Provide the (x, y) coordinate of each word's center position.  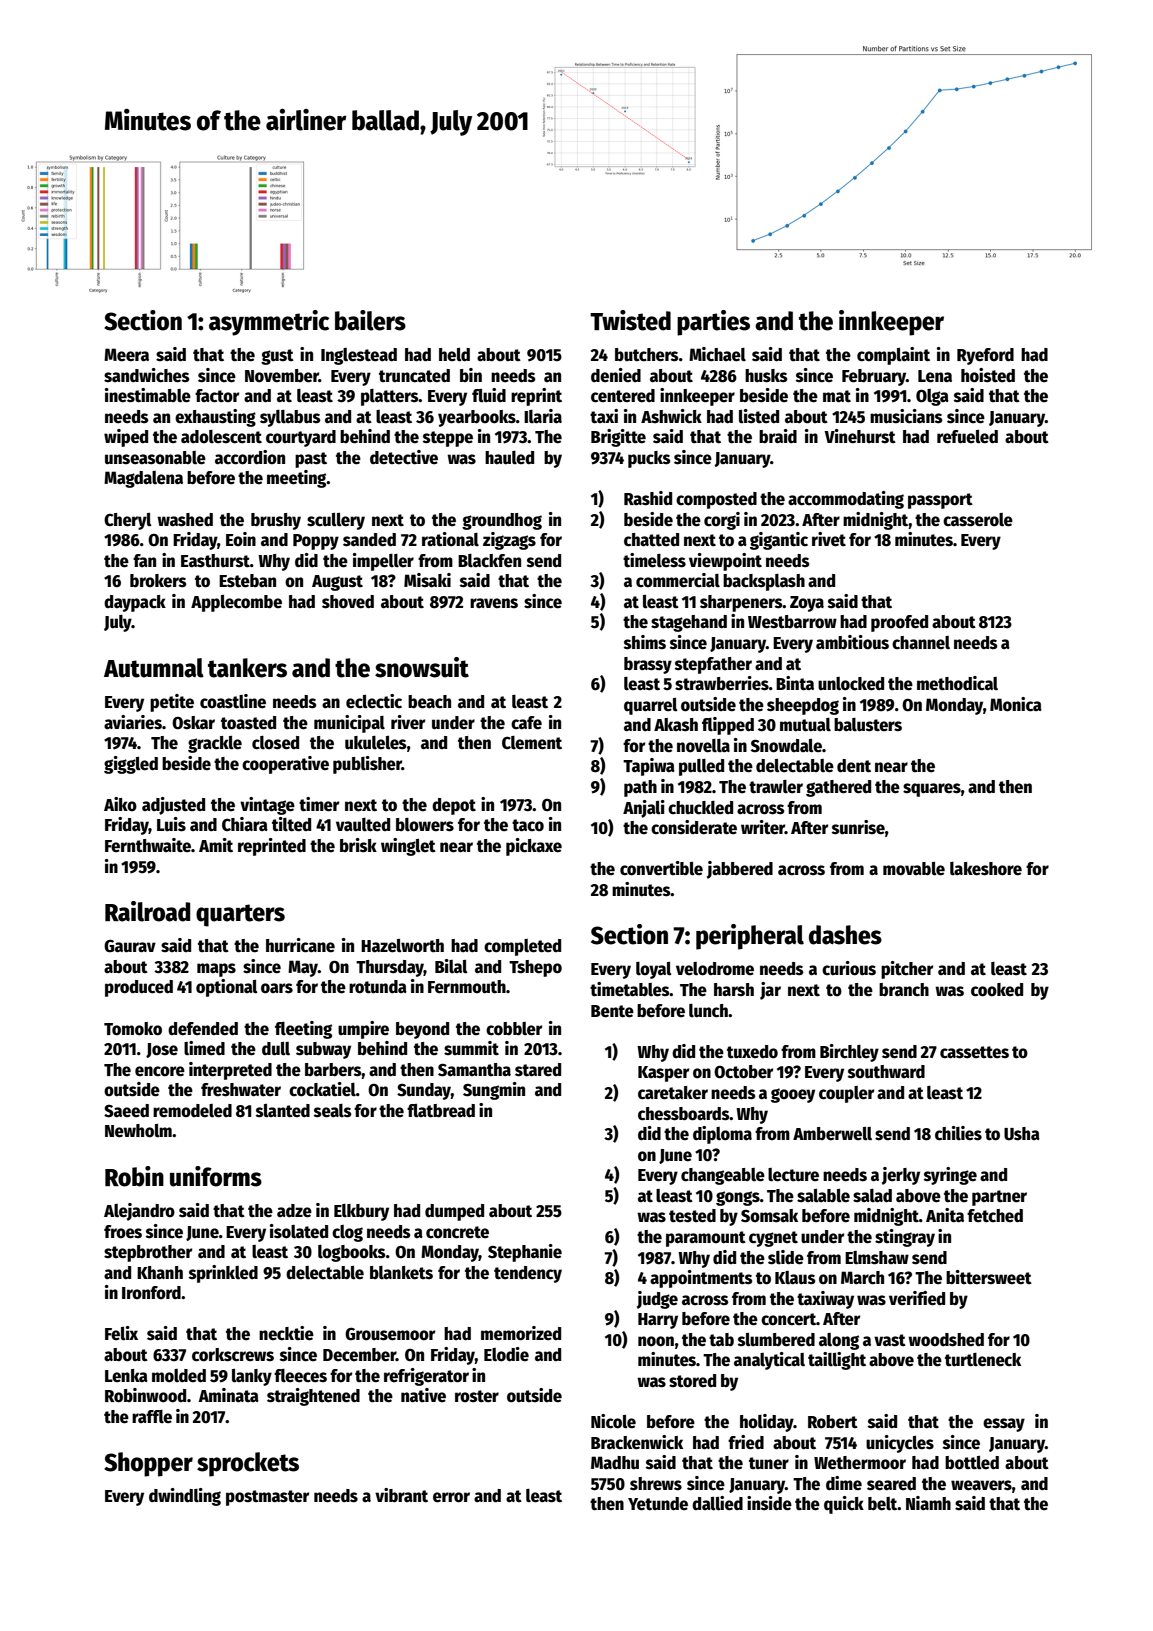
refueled (967, 437)
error (451, 1497)
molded (179, 1376)
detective (404, 457)
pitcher (907, 970)
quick (844, 1505)
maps (216, 970)
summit (471, 1048)
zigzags (509, 541)
